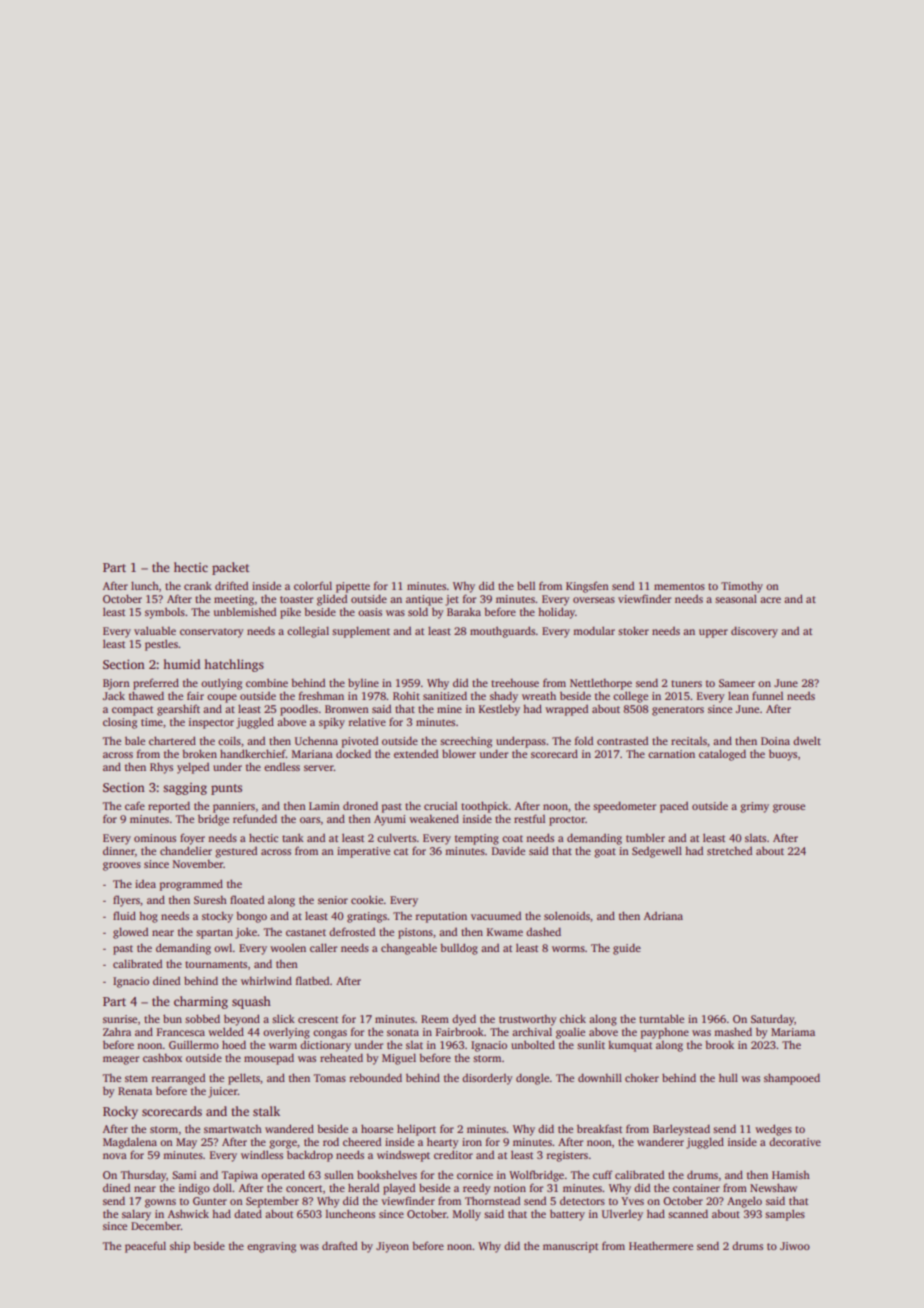 The width and height of the document is (924, 1308). What do you see at coordinates (230, 568) in the document?
I see `packet` at bounding box center [230, 568].
